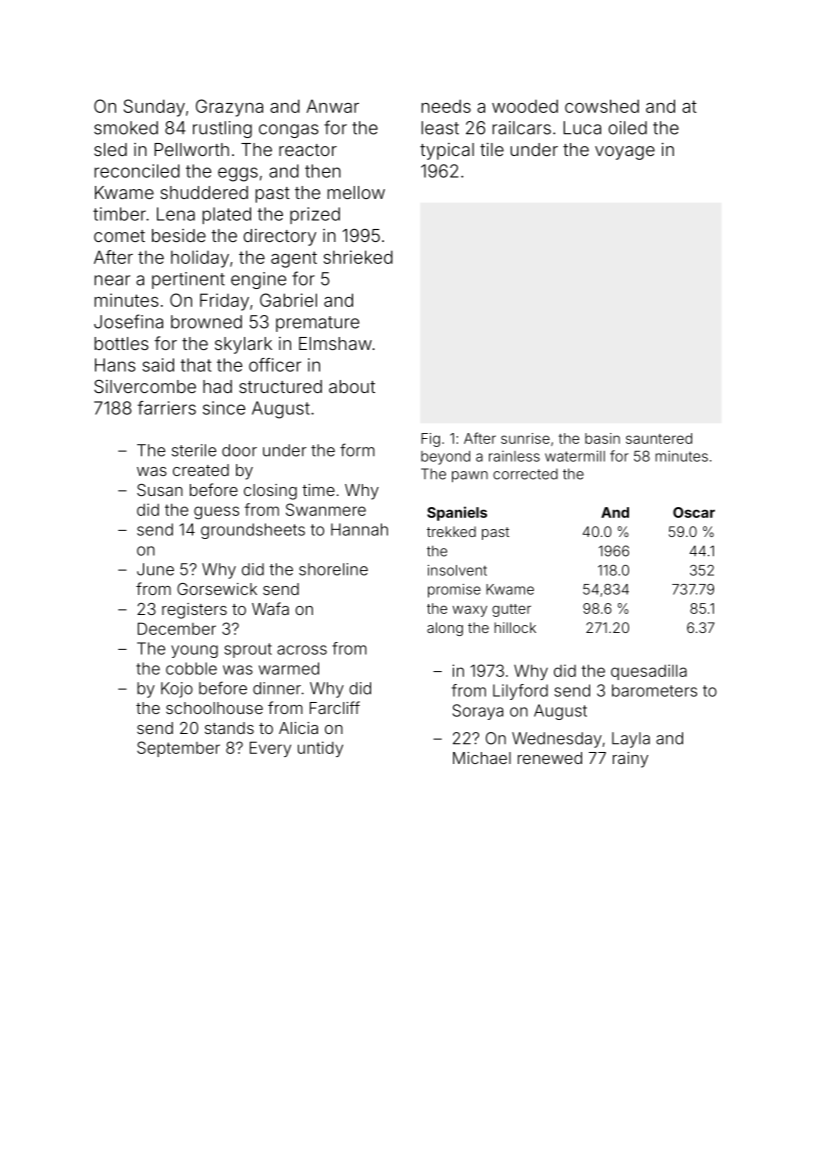 This document has height=1156, width=815. What do you see at coordinates (217, 386) in the document?
I see `had` at bounding box center [217, 386].
